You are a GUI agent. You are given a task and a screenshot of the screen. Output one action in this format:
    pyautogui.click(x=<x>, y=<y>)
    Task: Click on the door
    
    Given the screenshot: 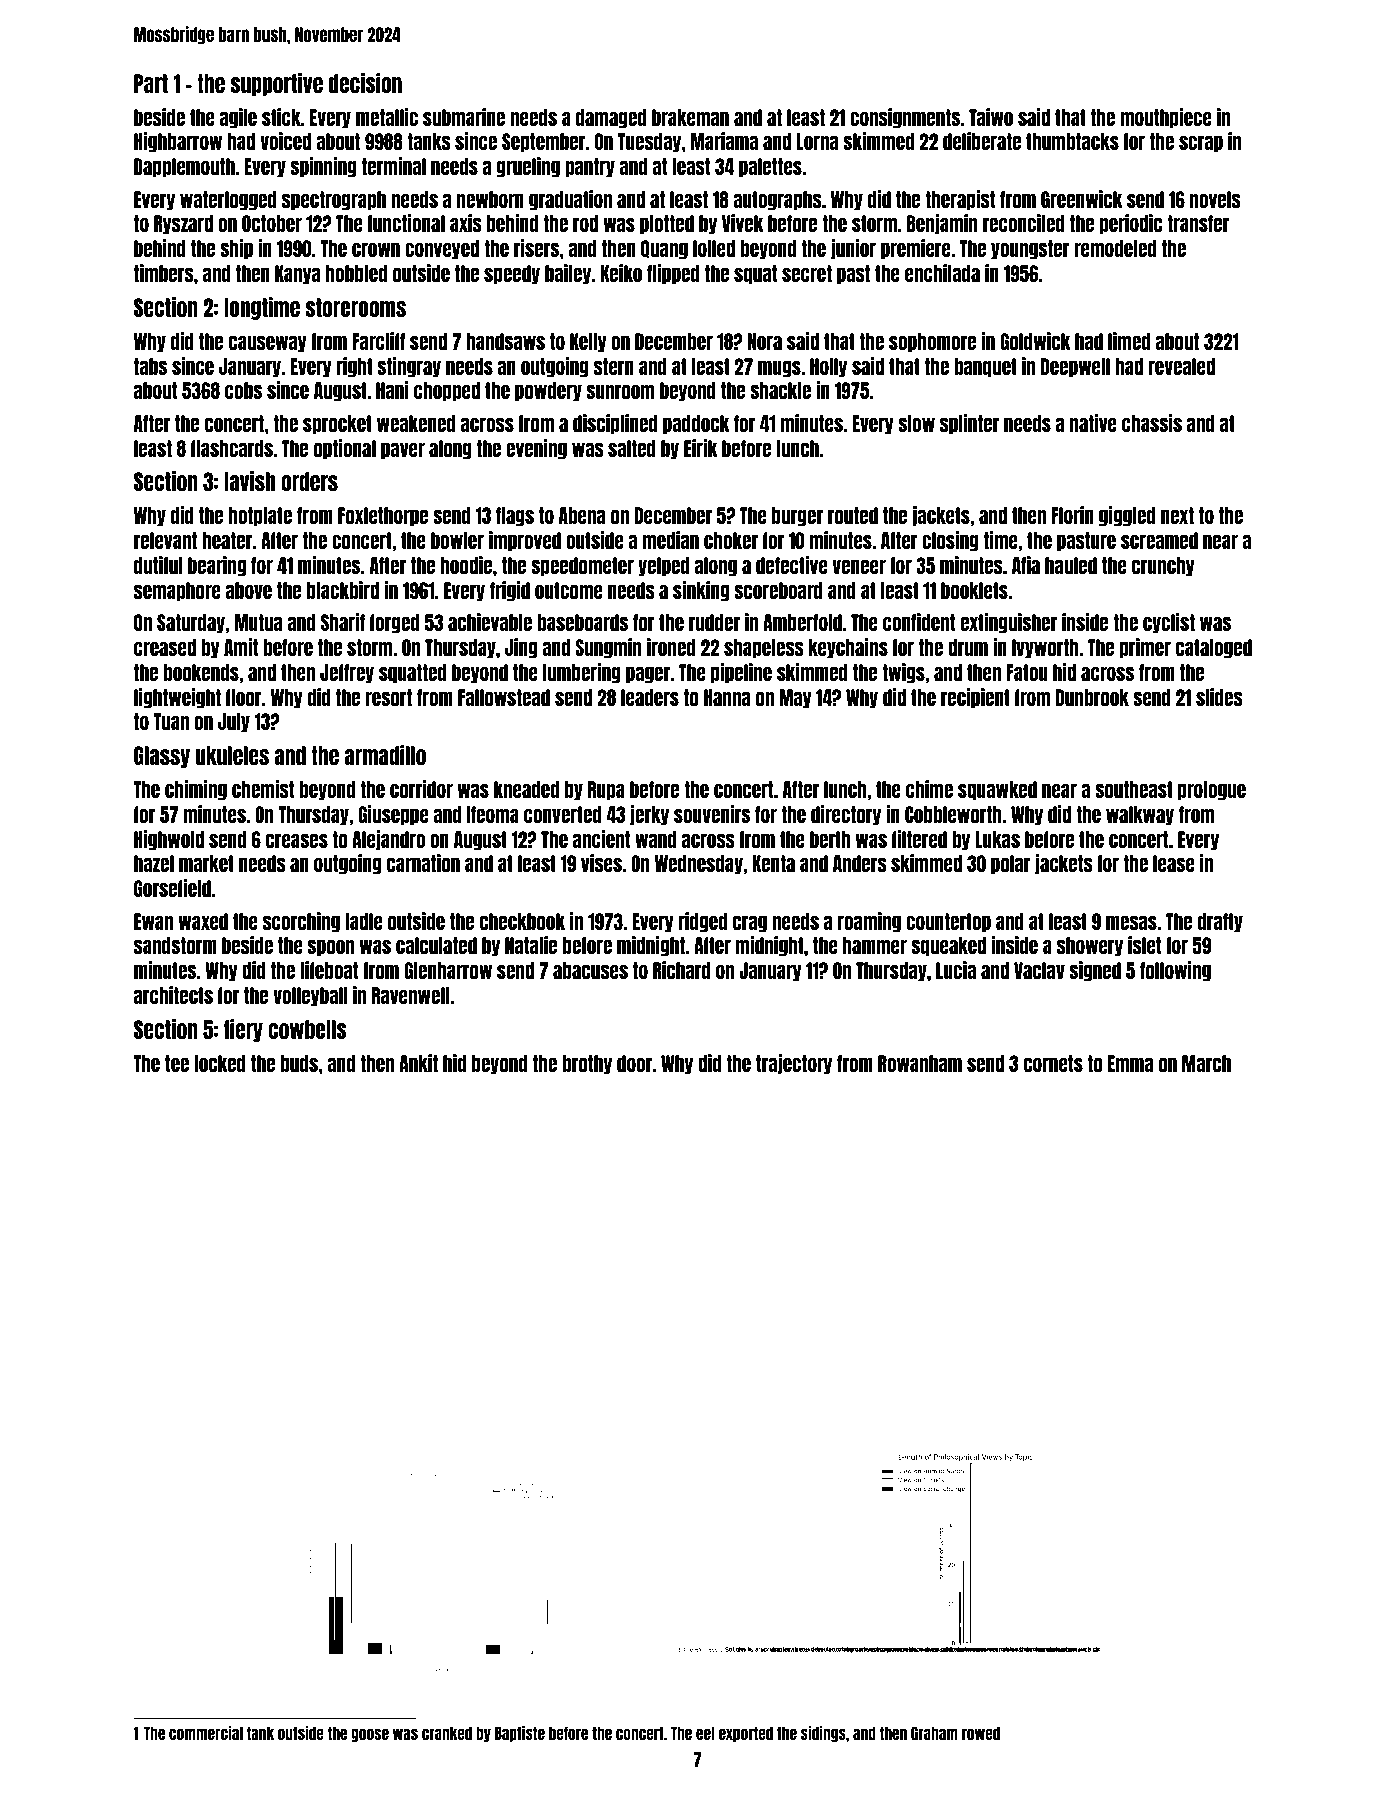 What is the action you would take?
    pyautogui.click(x=634, y=1063)
